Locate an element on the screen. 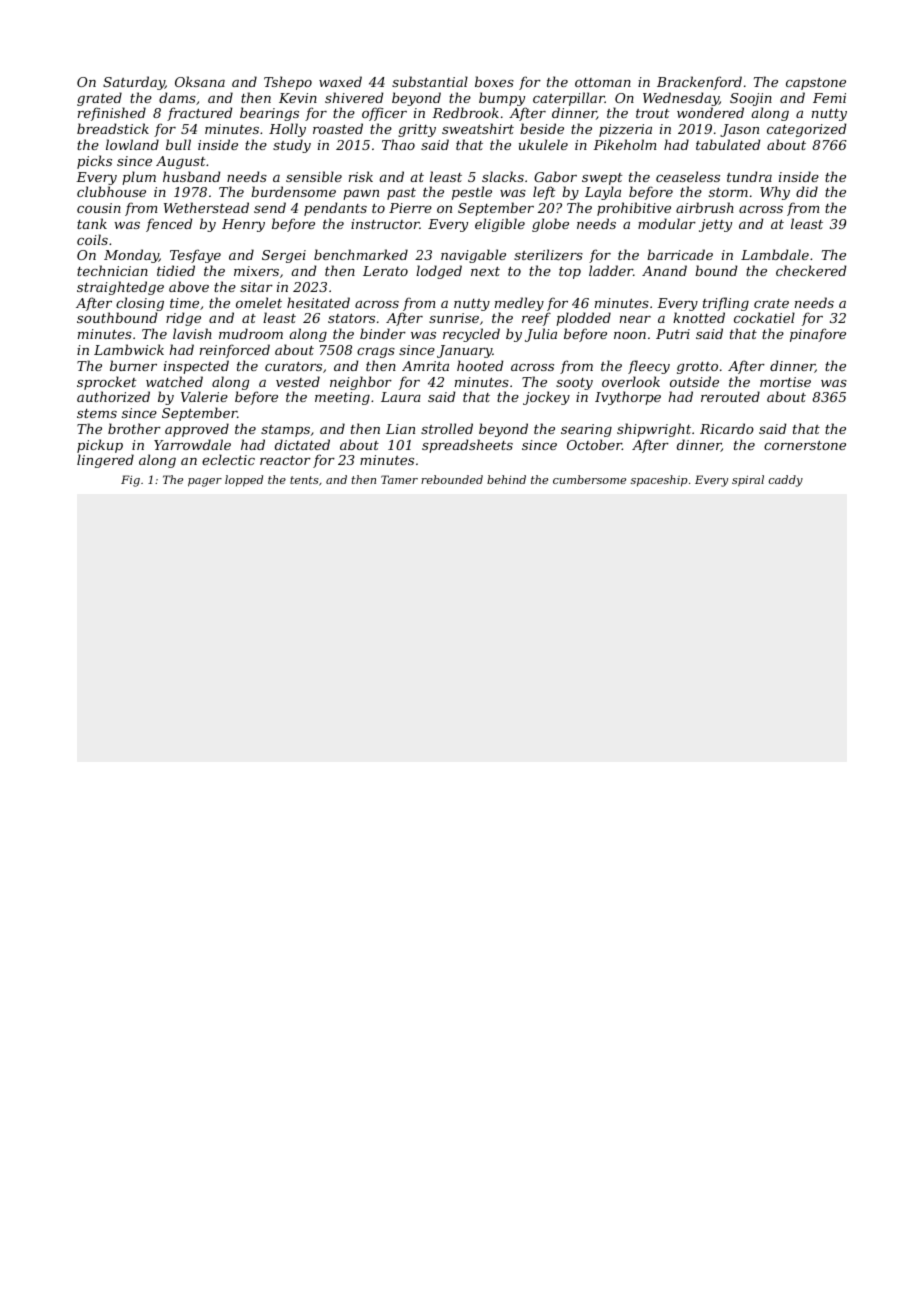  noon is located at coordinates (630, 335).
